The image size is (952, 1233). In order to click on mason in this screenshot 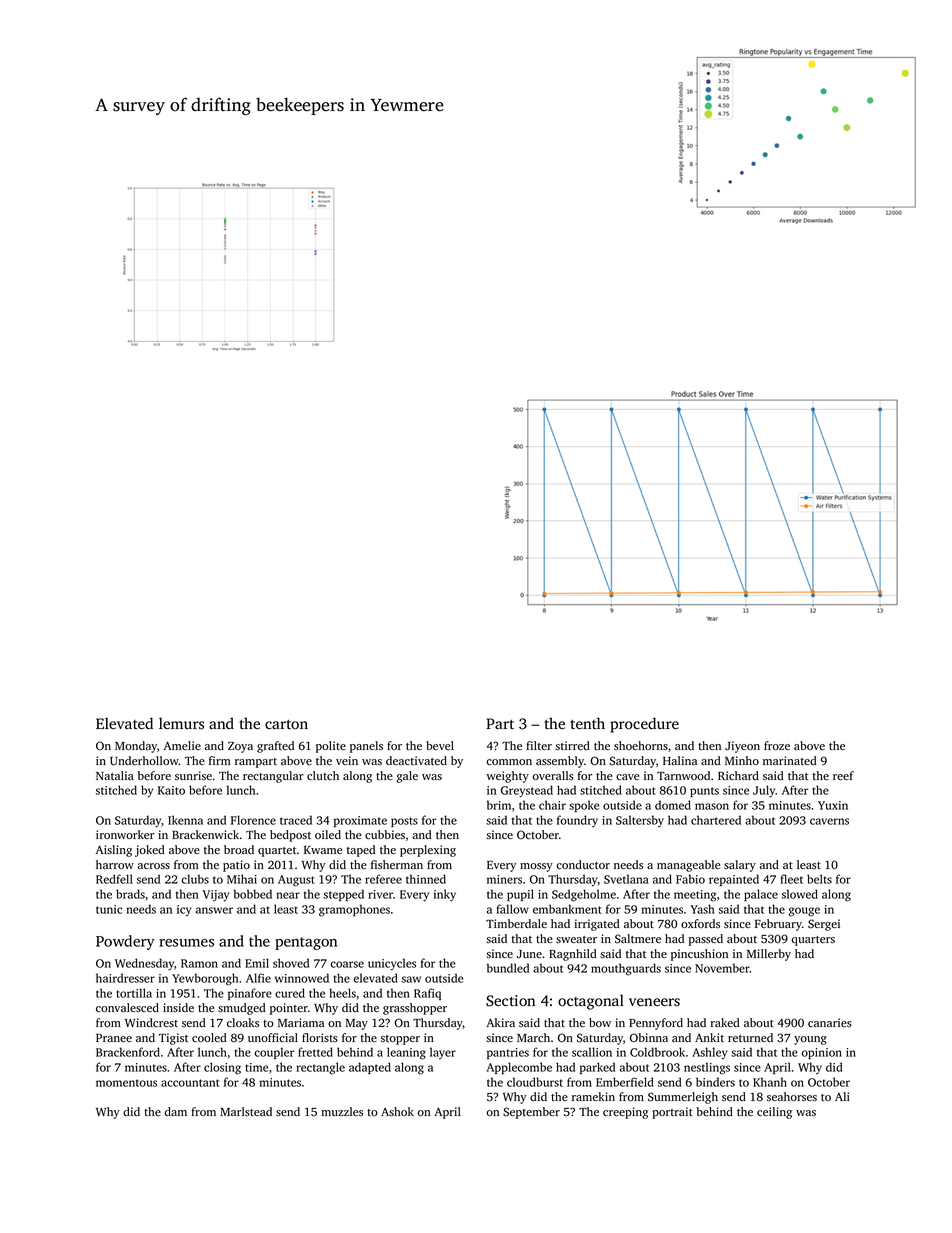, I will do `click(712, 806)`.
